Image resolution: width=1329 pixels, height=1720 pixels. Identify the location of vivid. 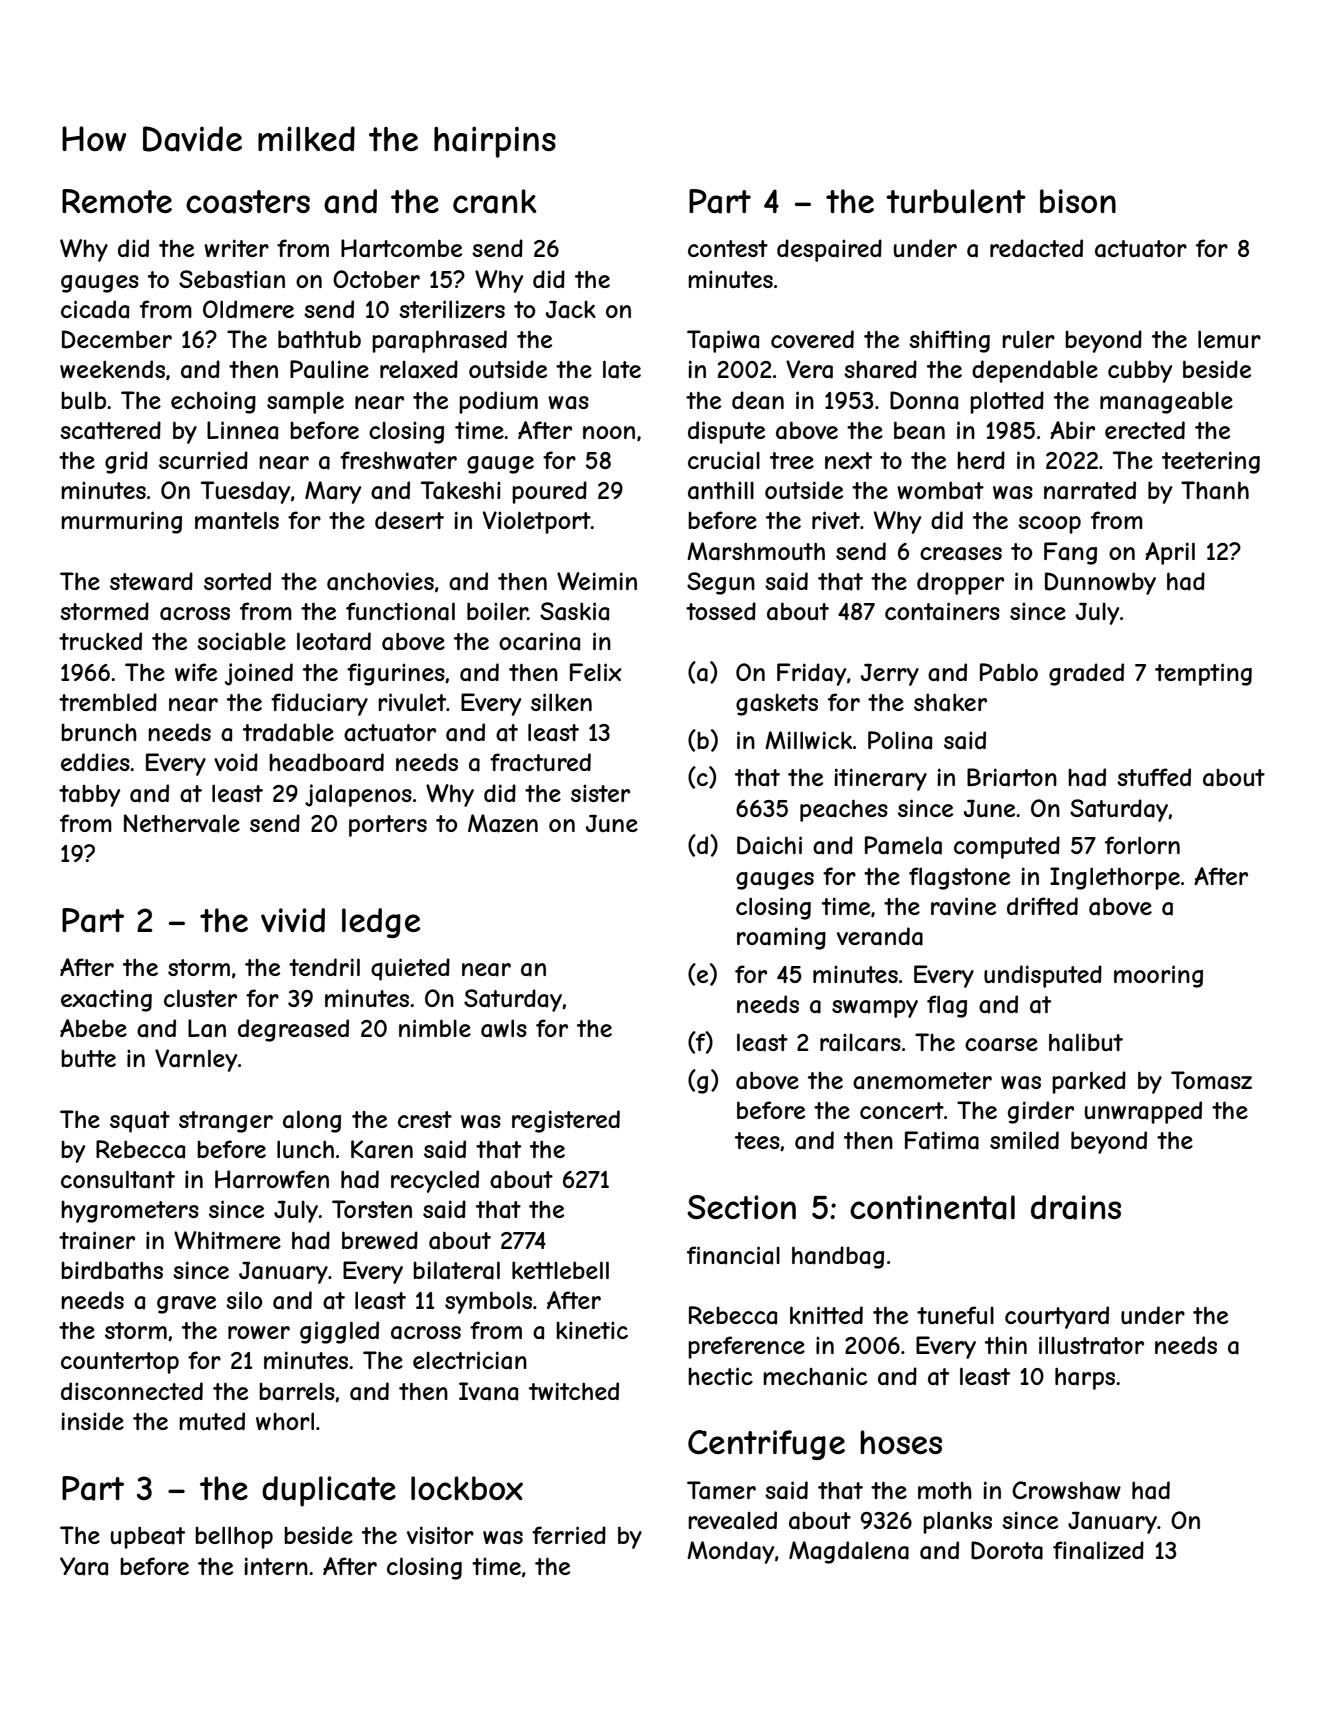
(293, 920).
